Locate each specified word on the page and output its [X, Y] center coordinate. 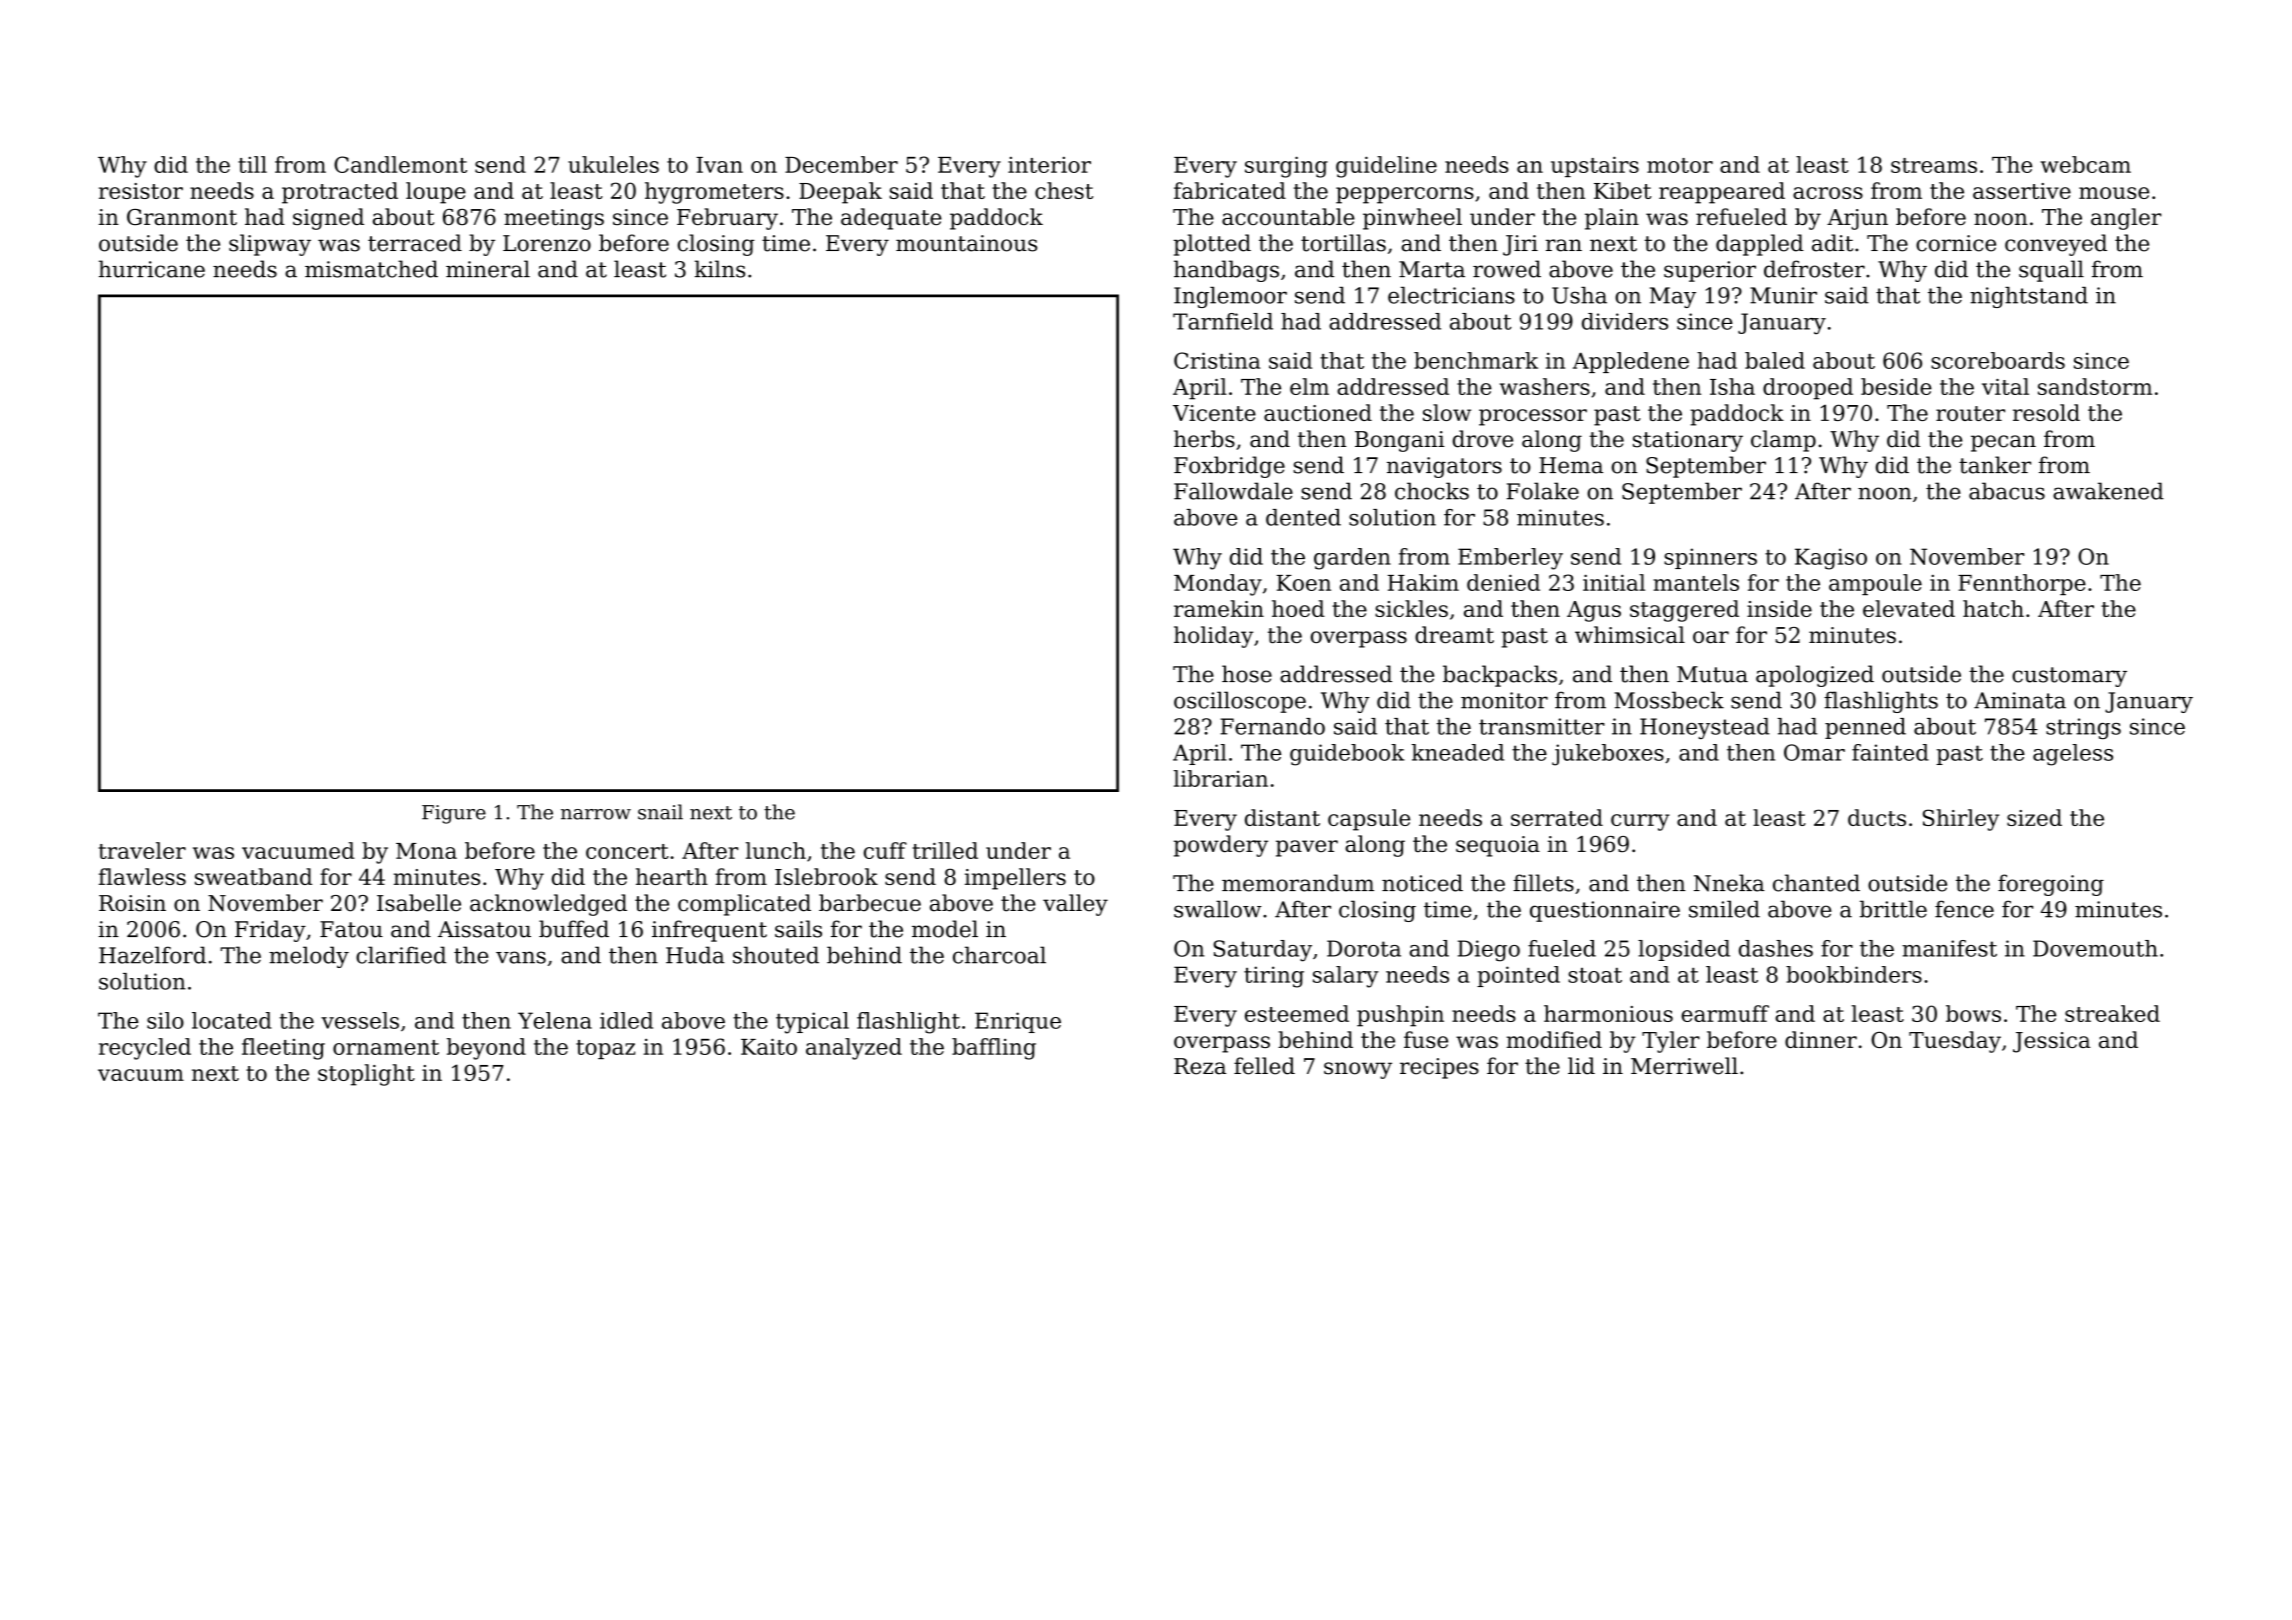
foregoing [2051, 885]
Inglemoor [1230, 297]
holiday [1213, 637]
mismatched [371, 269]
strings [2083, 728]
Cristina [1217, 360]
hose [1247, 674]
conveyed [2056, 245]
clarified [401, 955]
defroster [1814, 269]
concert [627, 851]
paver [1307, 848]
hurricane [152, 269]
